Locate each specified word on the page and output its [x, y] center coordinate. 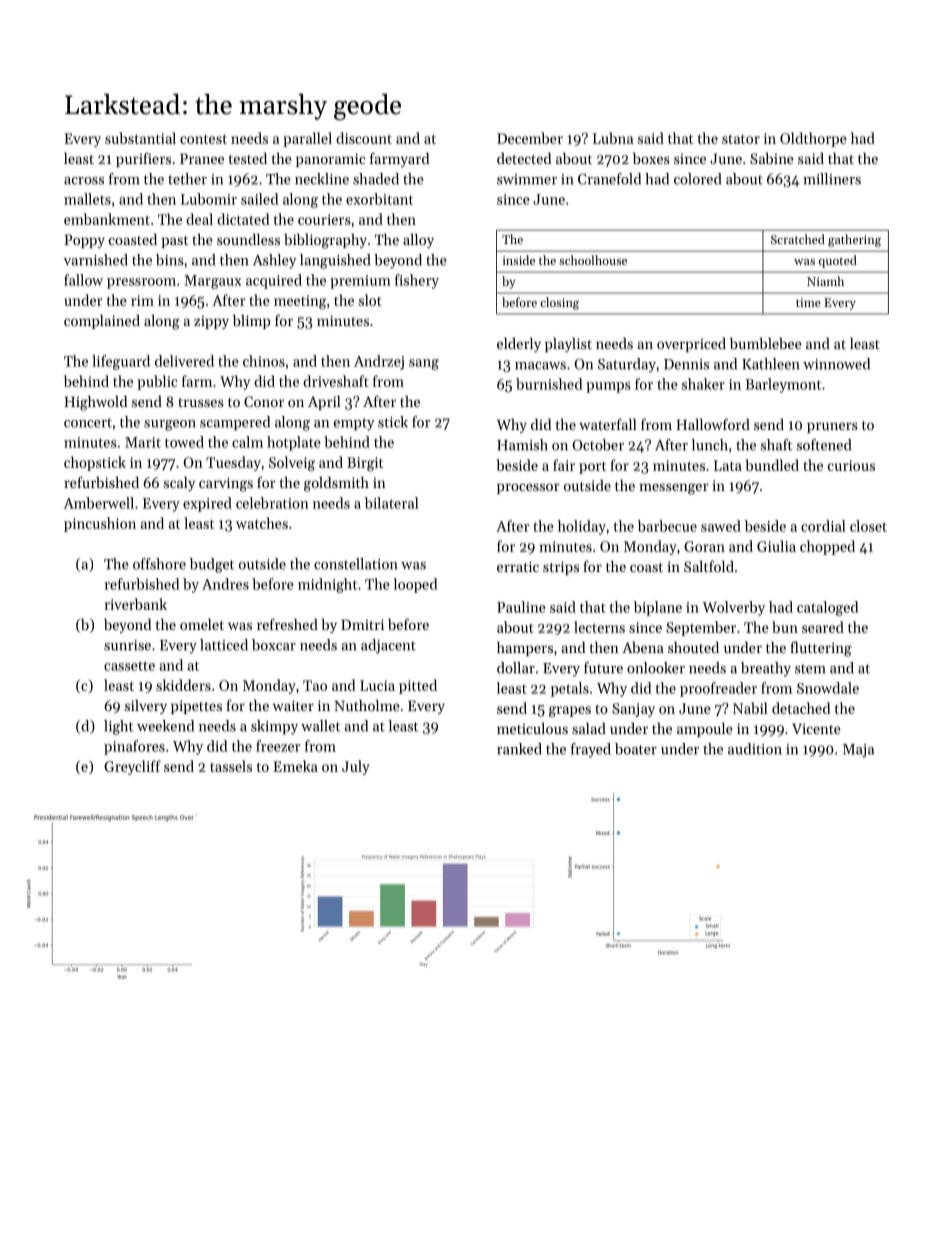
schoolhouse [593, 260]
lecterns [599, 627]
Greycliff [132, 767]
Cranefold [609, 179]
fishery [417, 281]
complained [102, 322]
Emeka [295, 766]
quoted [838, 261]
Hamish [522, 445]
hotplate [294, 443]
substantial [140, 138]
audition [755, 749]
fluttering [821, 649]
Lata [728, 465]
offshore [159, 564]
